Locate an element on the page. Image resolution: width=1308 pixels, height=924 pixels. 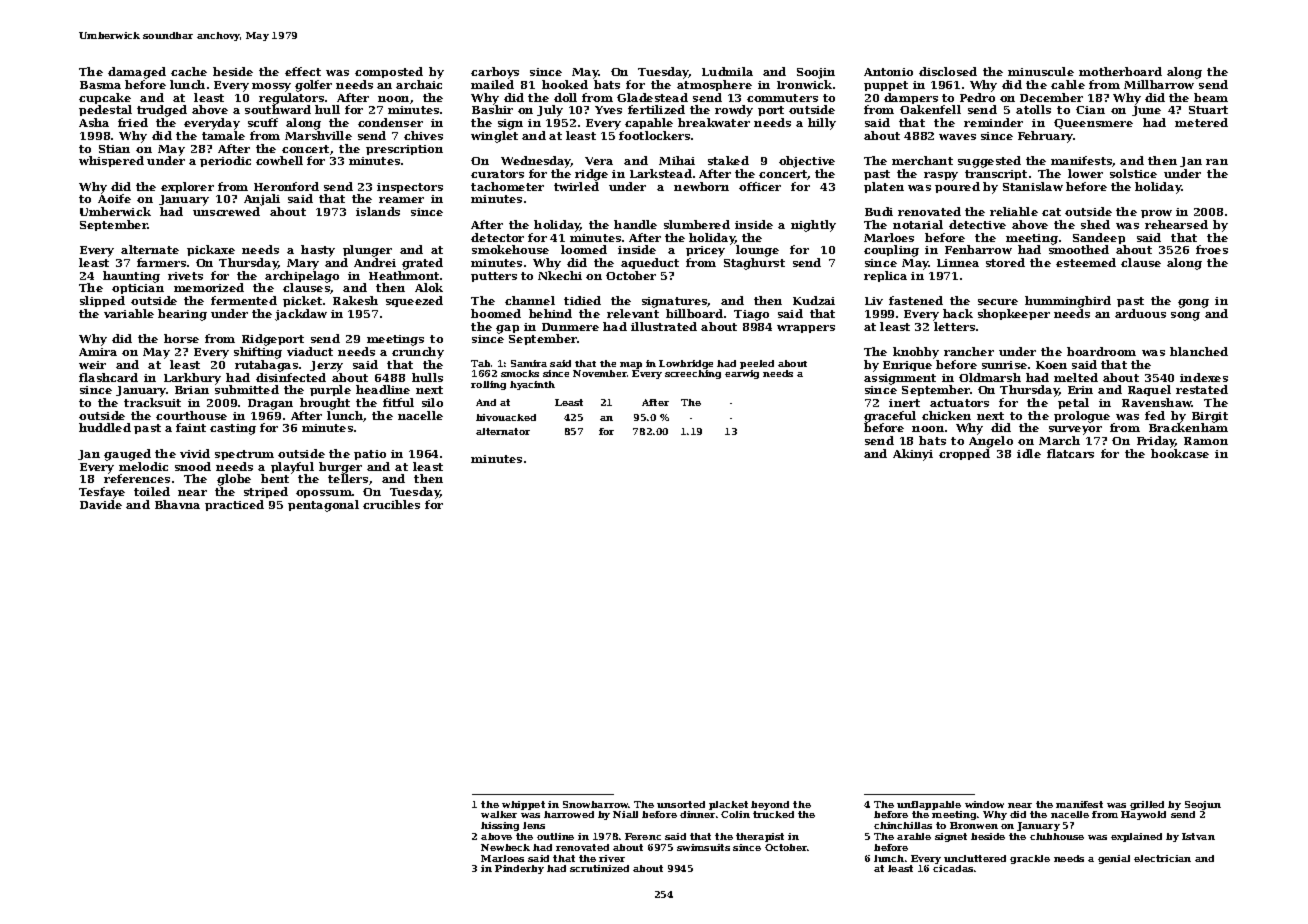
hyacinth is located at coordinates (532, 385).
